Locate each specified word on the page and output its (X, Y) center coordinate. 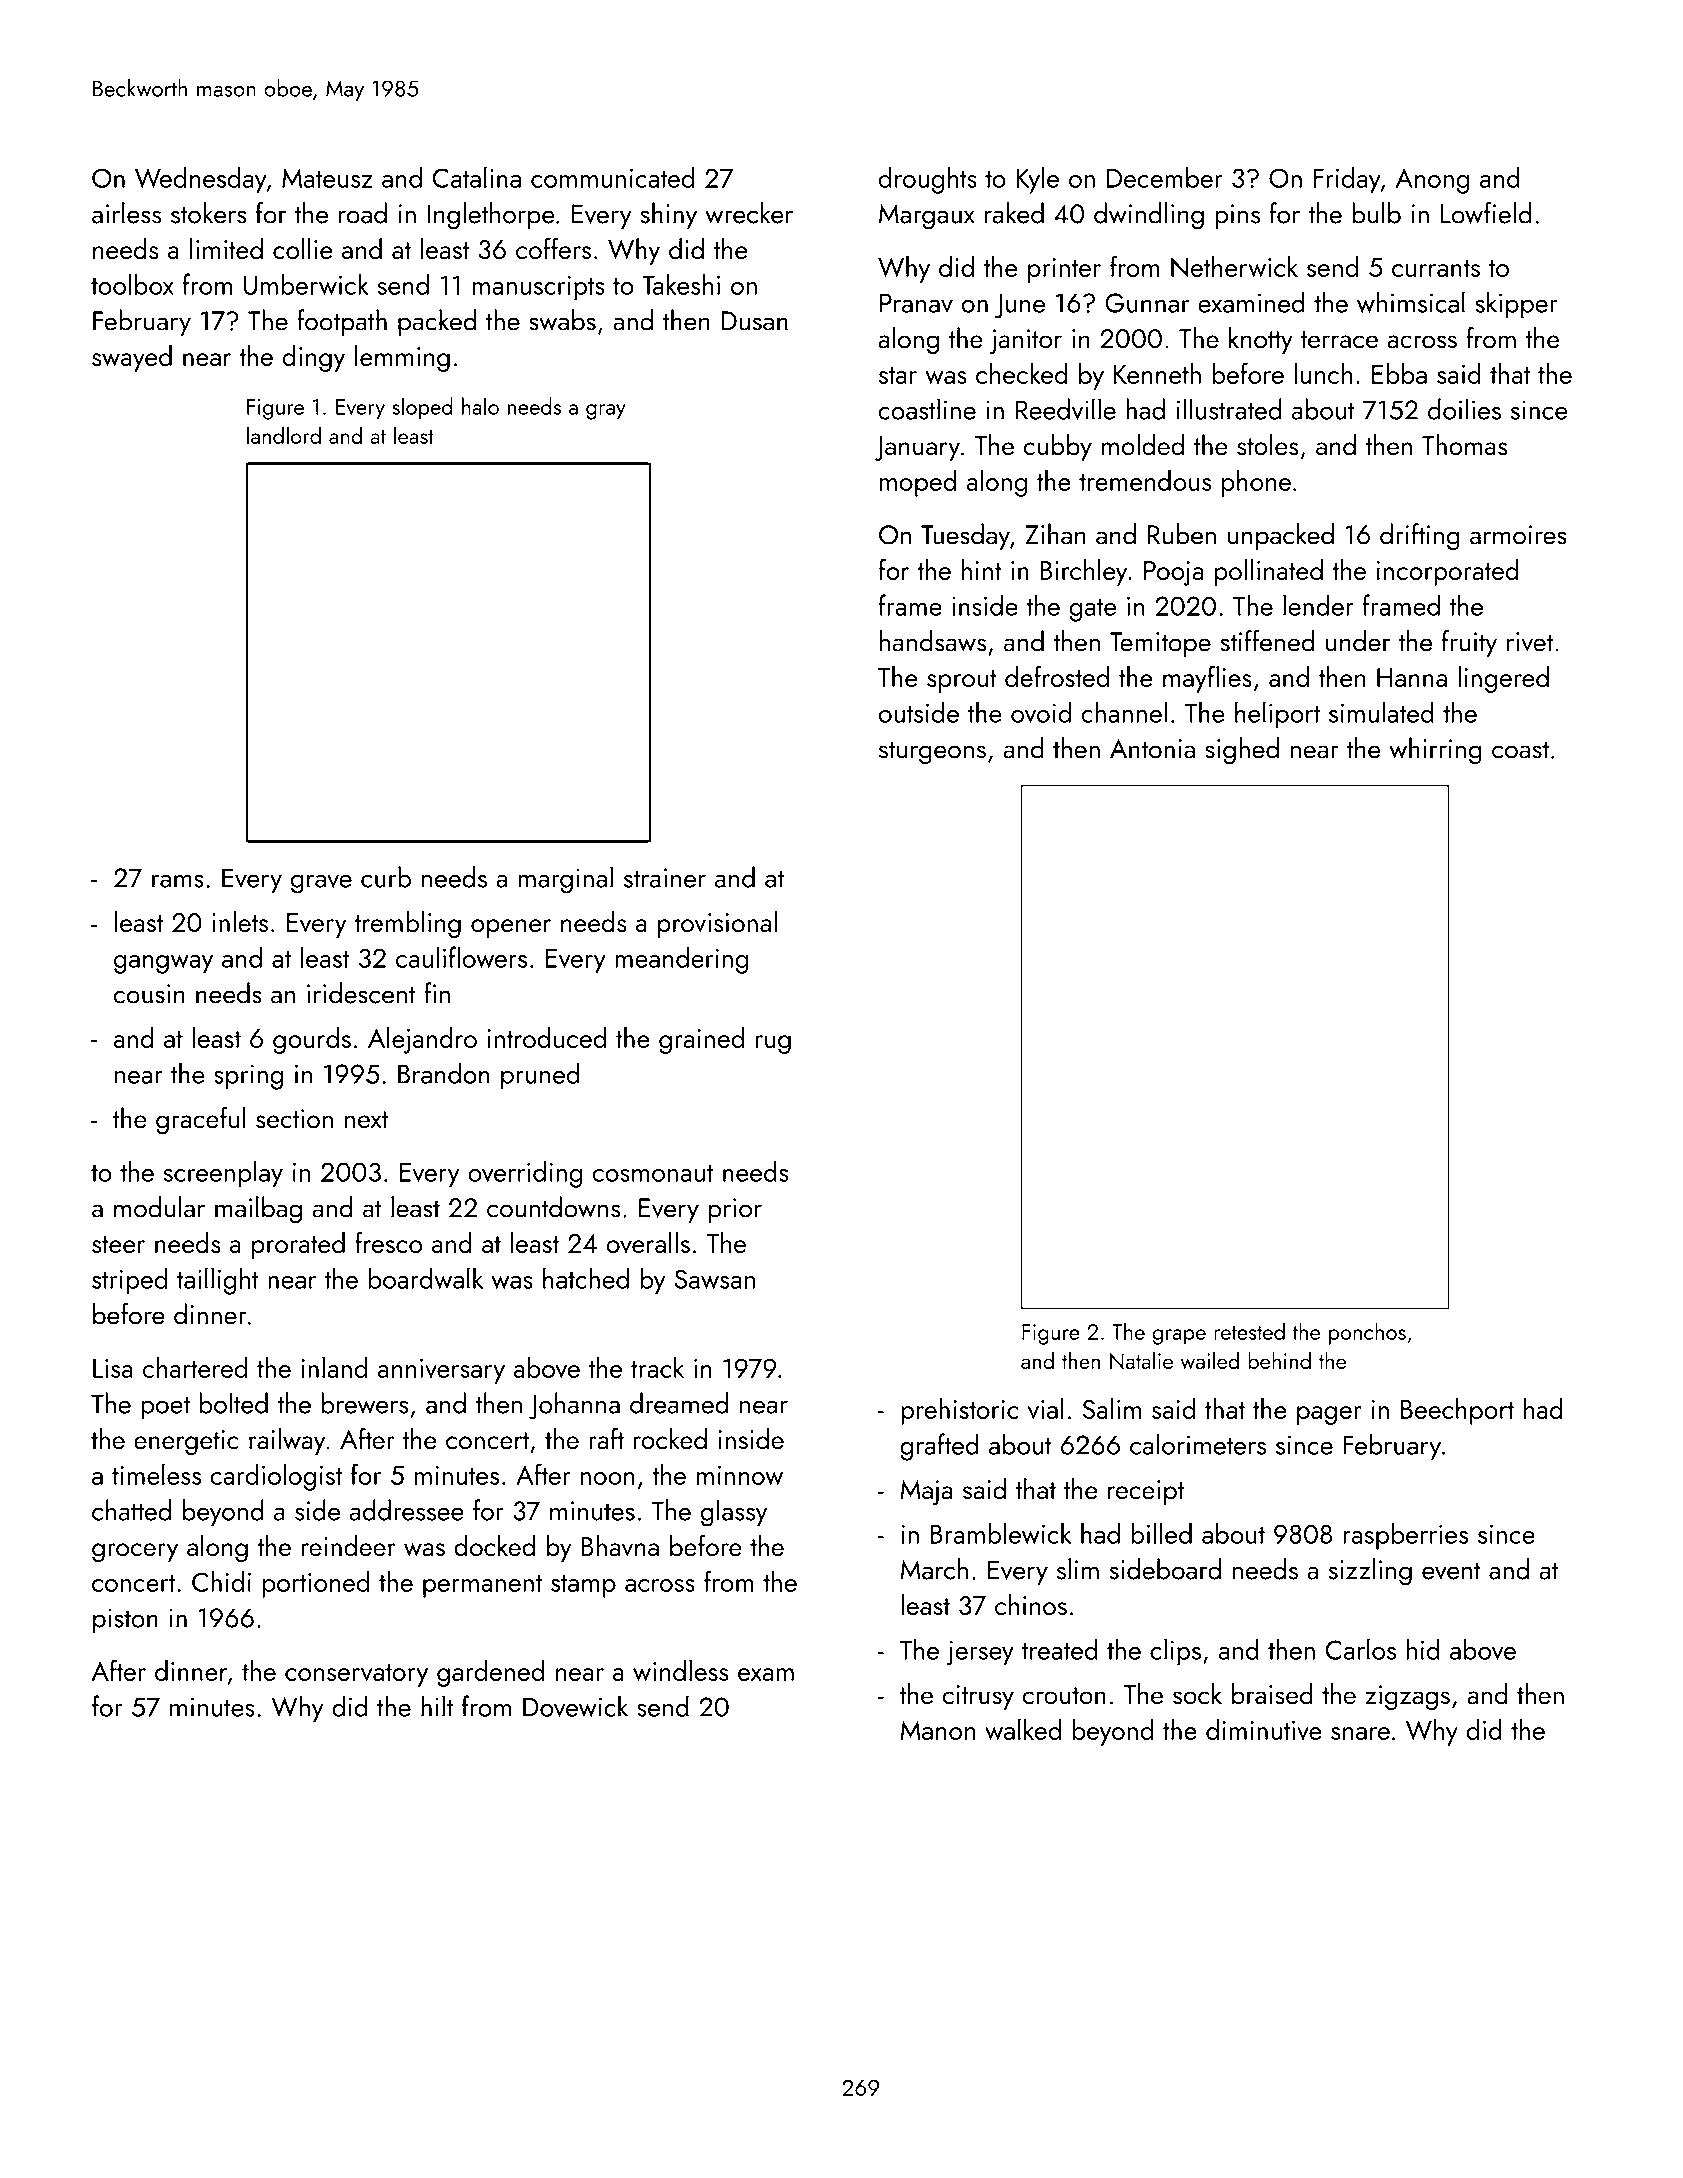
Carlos (1361, 1649)
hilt (437, 1706)
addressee (407, 1510)
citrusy (978, 1697)
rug (773, 1044)
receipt (1146, 1492)
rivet (1530, 642)
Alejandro (422, 1040)
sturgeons (932, 753)
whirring (1435, 751)
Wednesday (201, 180)
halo (480, 406)
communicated (613, 177)
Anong (1432, 181)
